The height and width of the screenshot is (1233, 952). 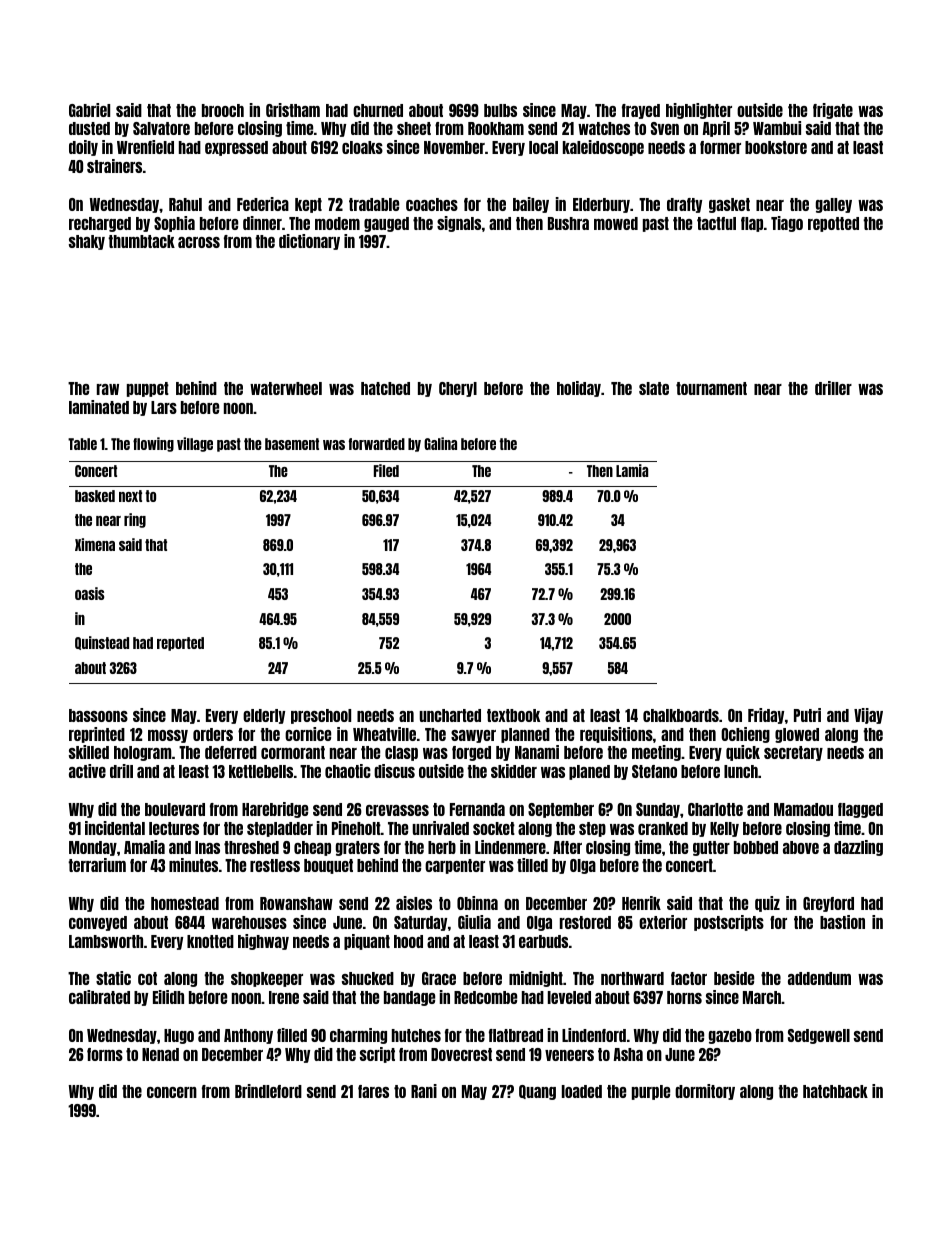 I want to click on village, so click(x=195, y=444).
